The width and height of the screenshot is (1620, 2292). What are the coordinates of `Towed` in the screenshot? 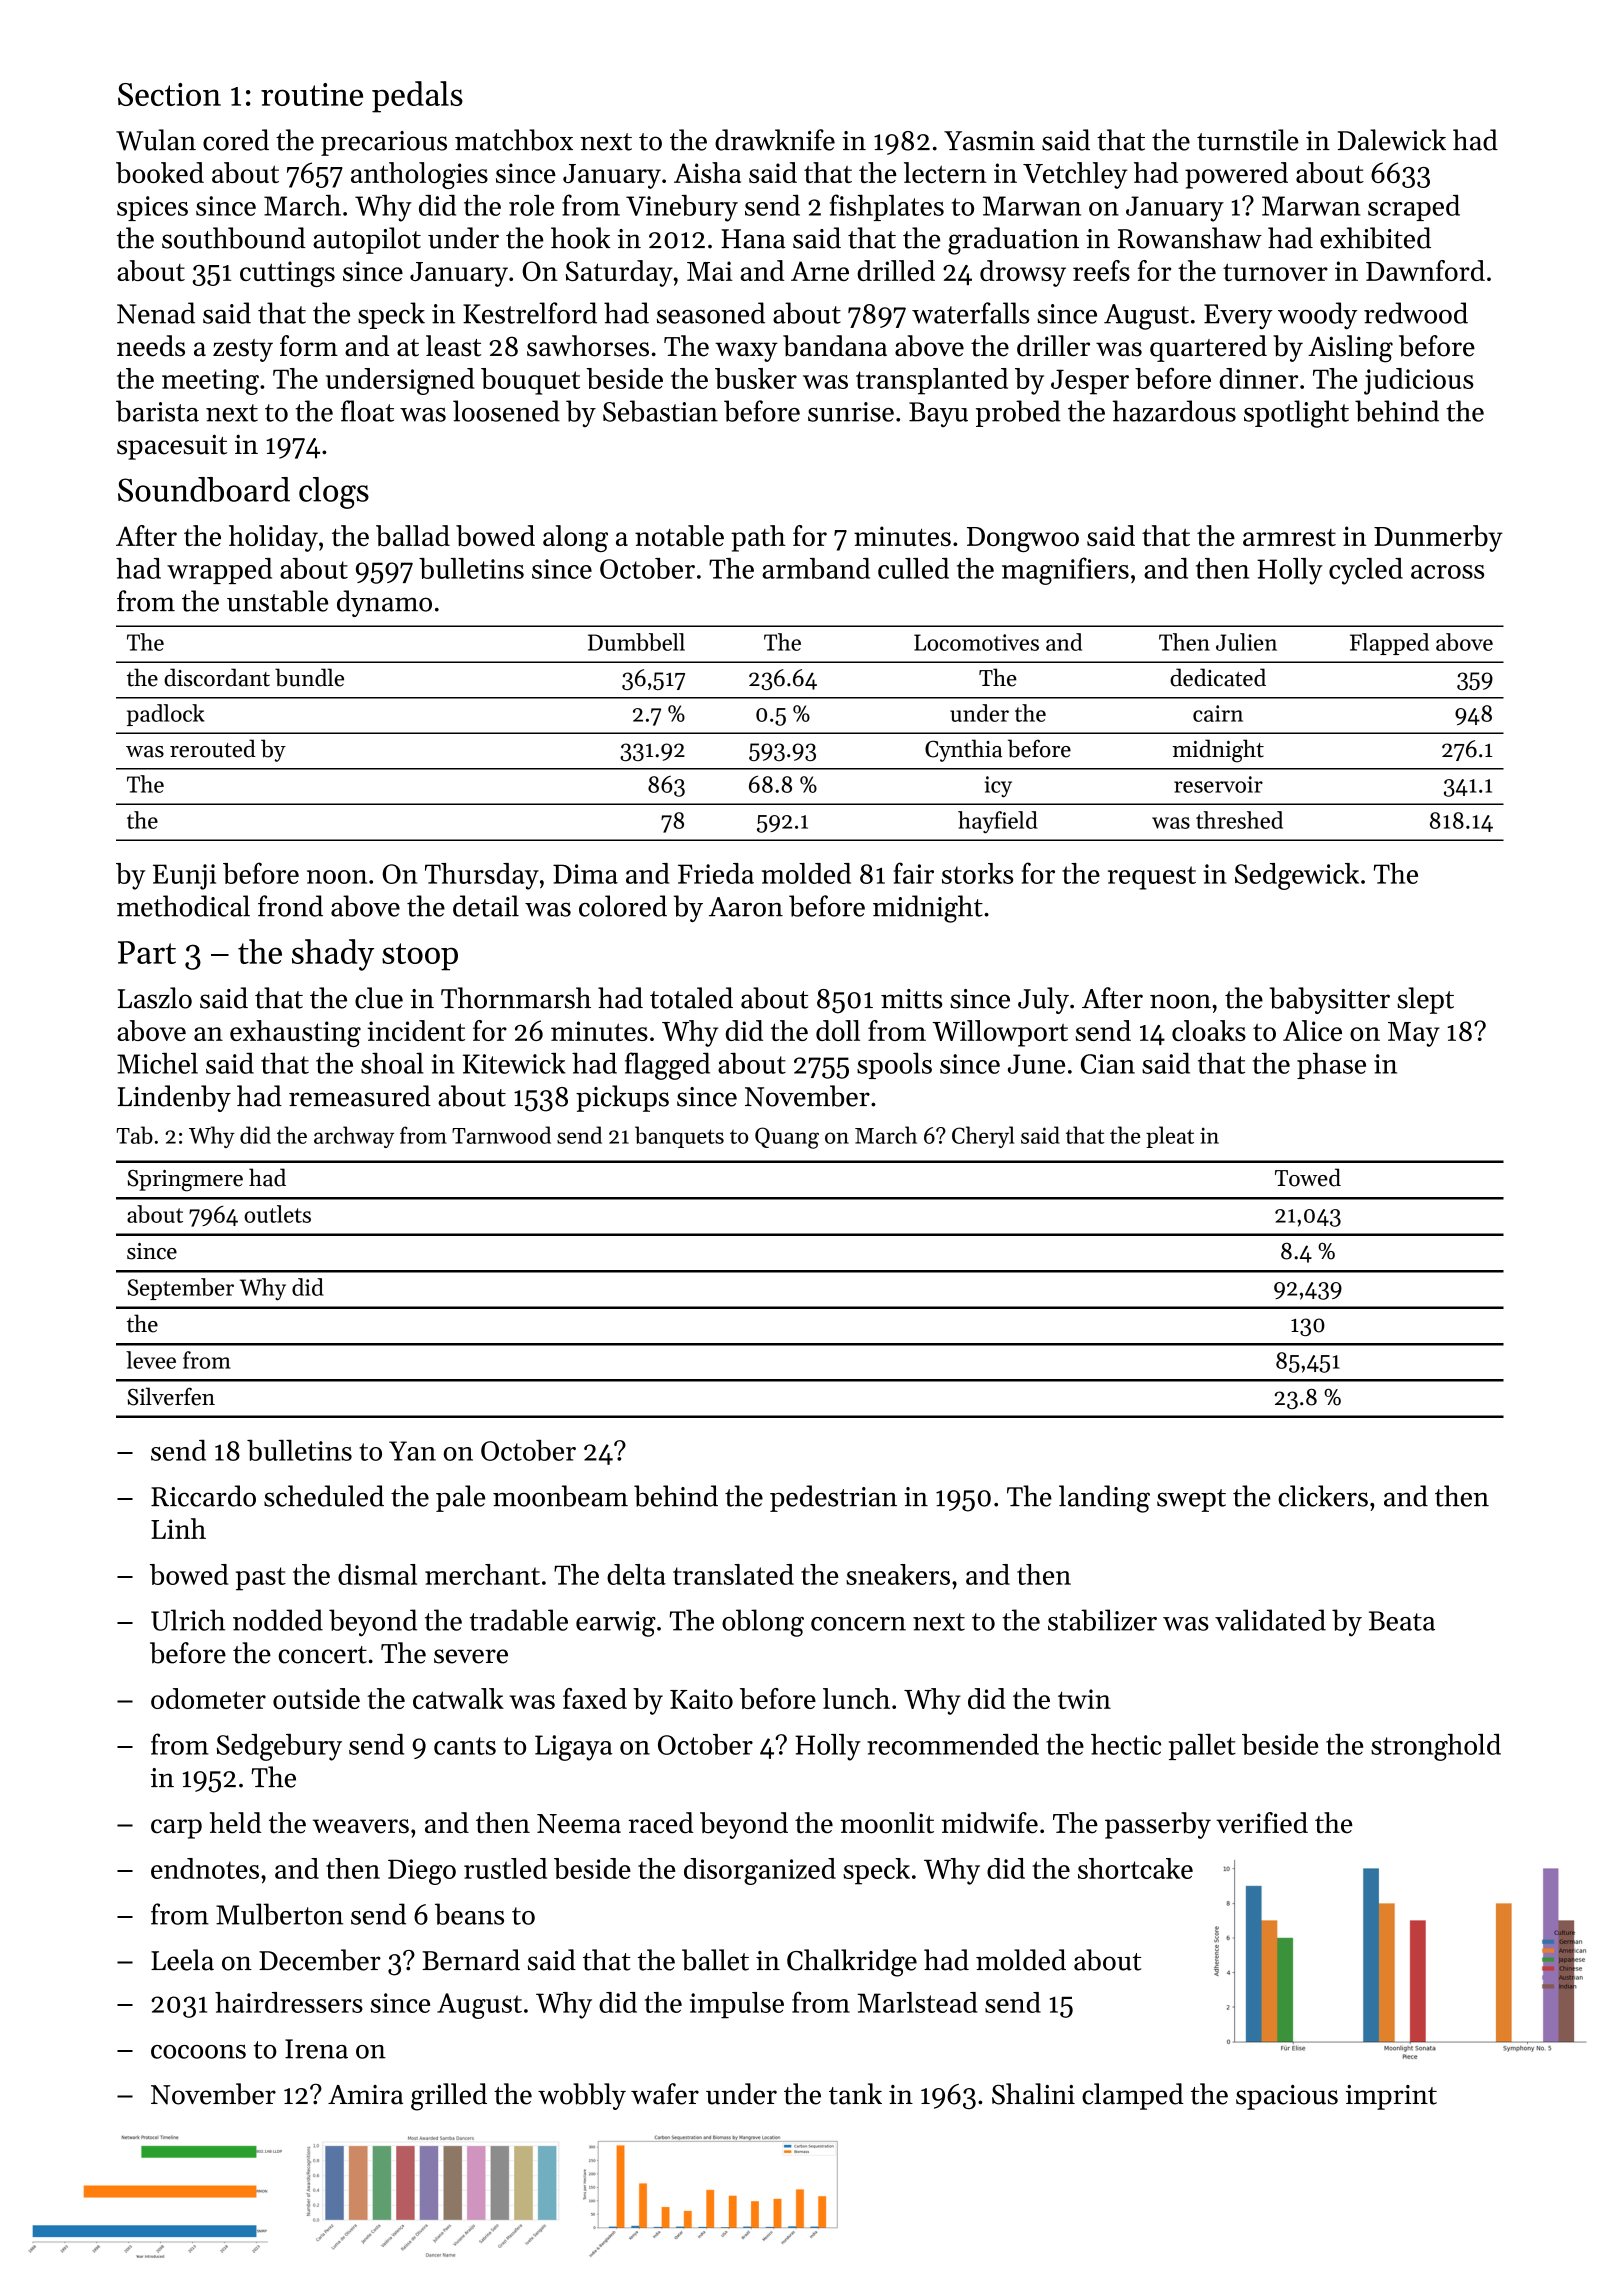 It's located at (1308, 1177).
